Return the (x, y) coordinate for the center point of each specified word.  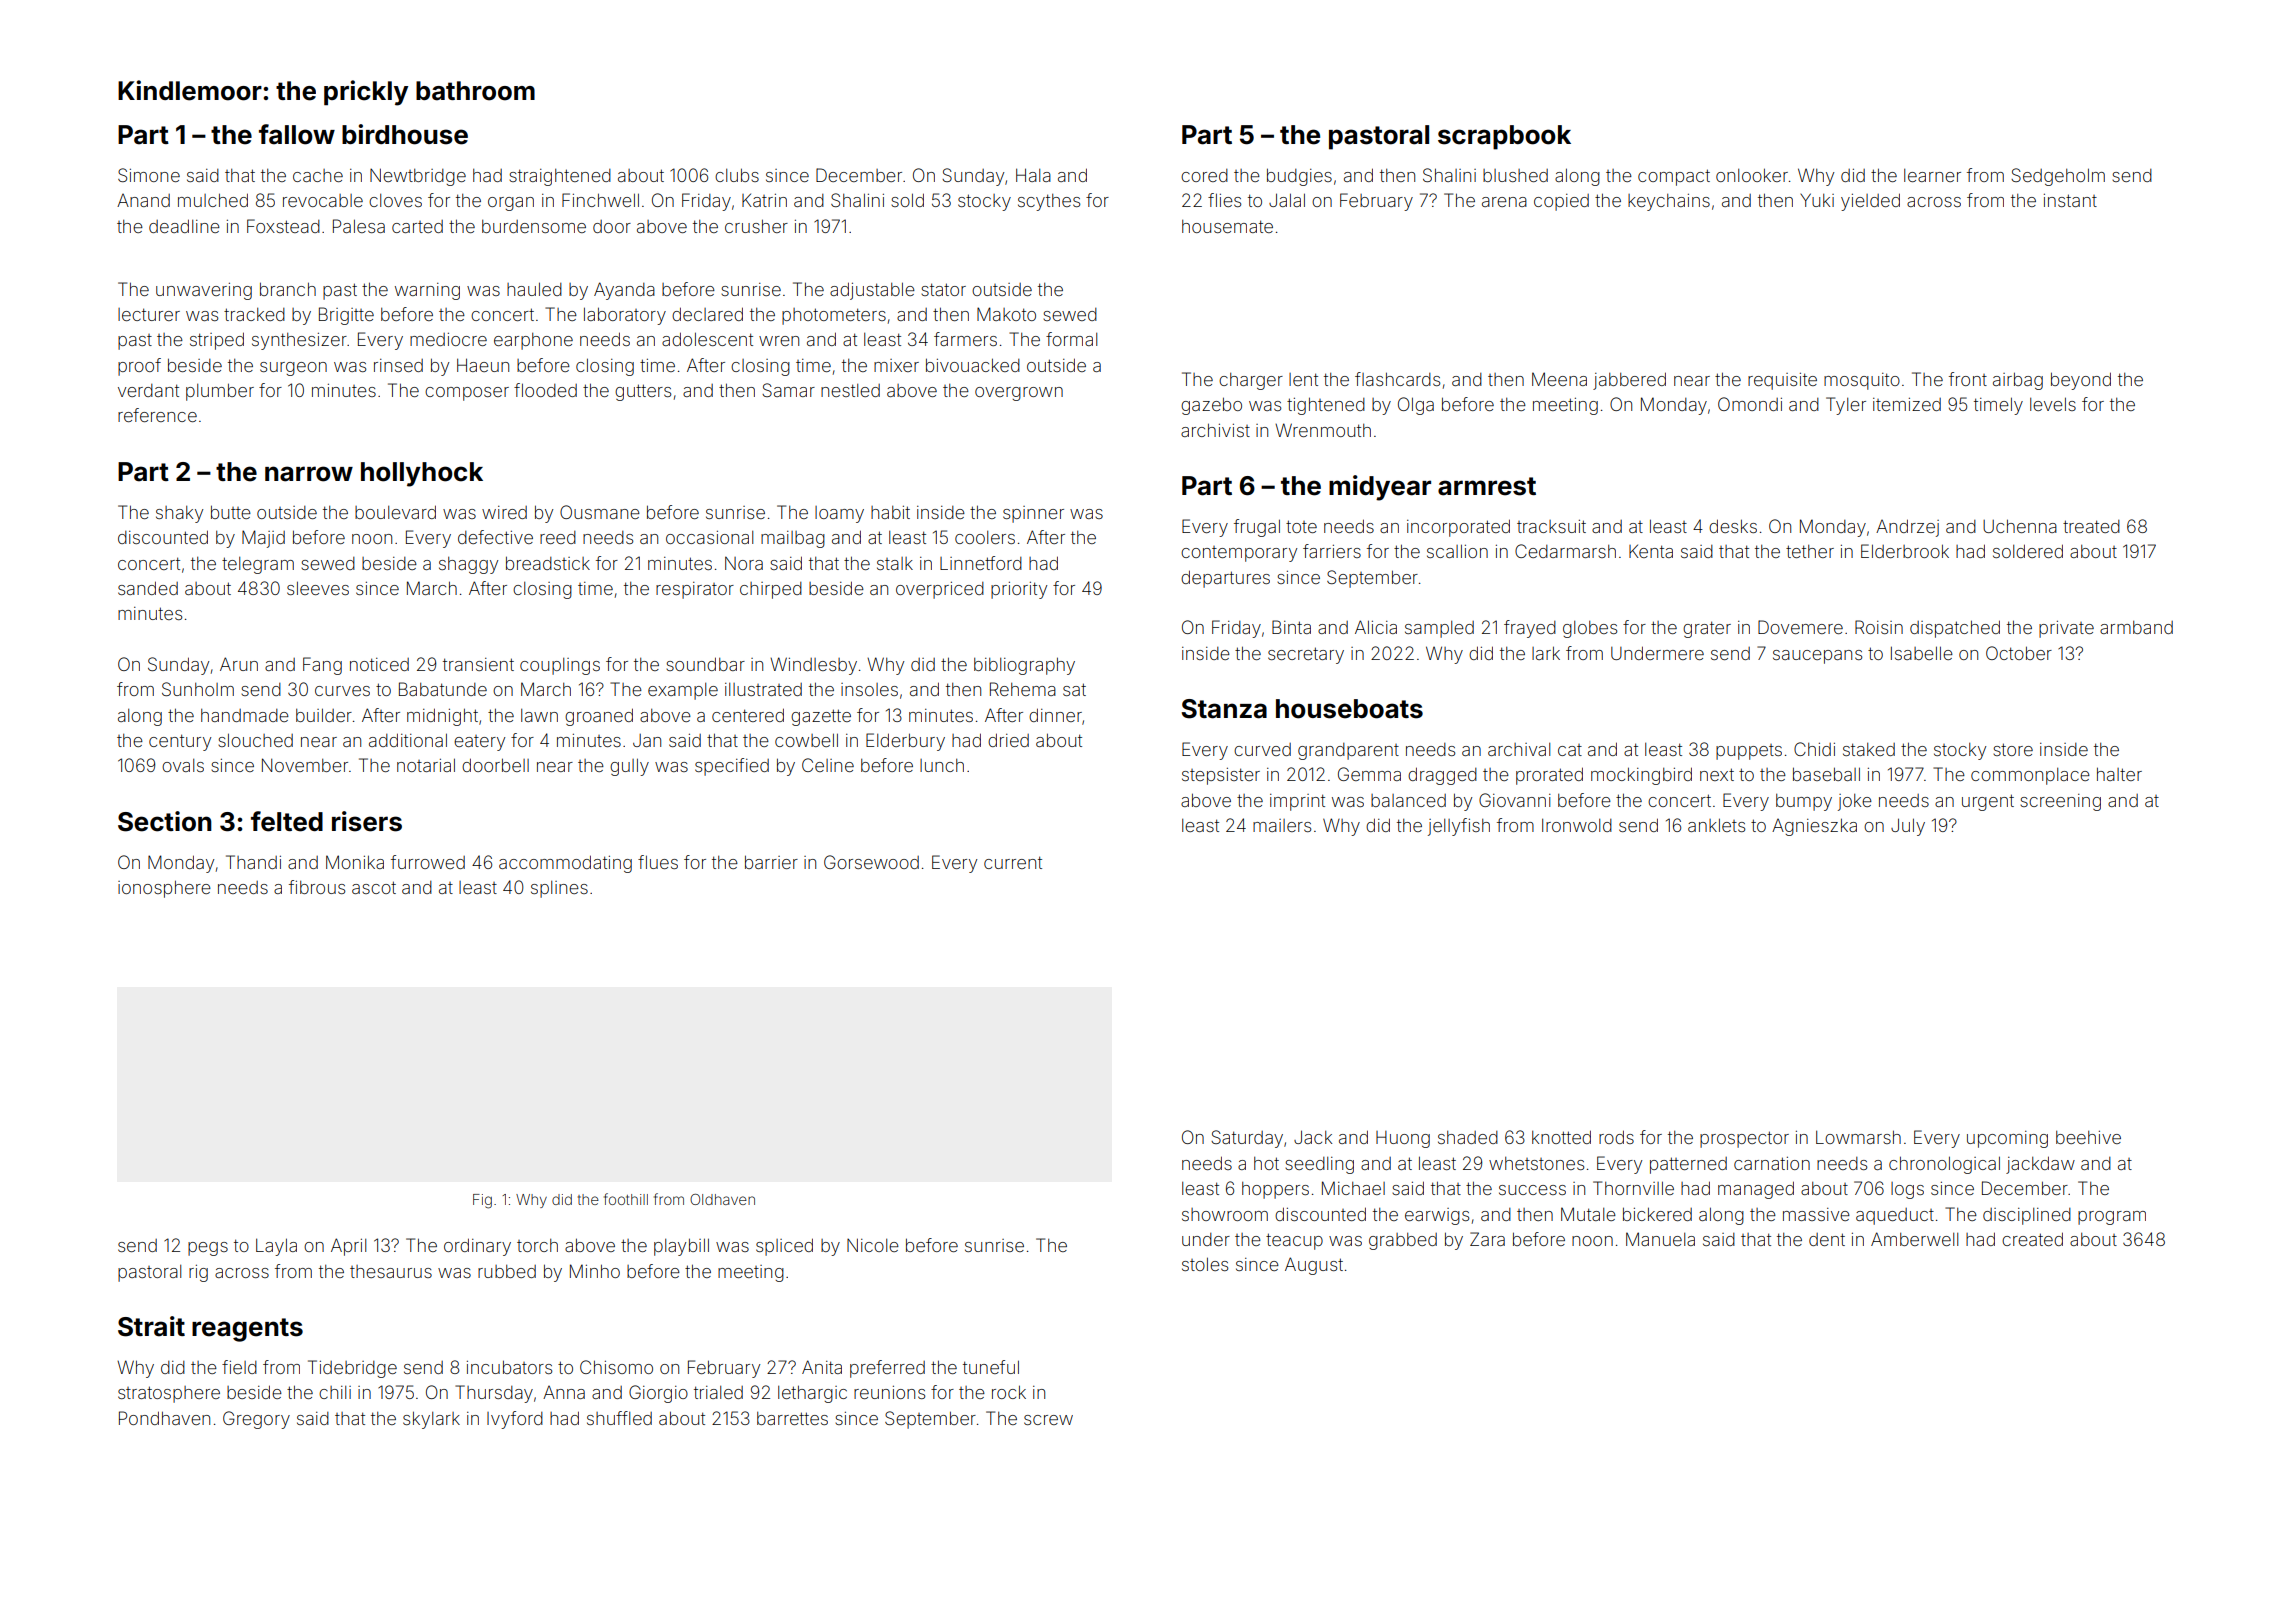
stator (943, 289)
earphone (533, 341)
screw (1048, 1420)
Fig (482, 1201)
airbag (2018, 381)
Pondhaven (164, 1418)
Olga (1416, 406)
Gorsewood (871, 862)
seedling (1319, 1165)
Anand (143, 200)
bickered (1657, 1214)
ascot (374, 887)
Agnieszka (1814, 827)
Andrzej (1907, 528)
